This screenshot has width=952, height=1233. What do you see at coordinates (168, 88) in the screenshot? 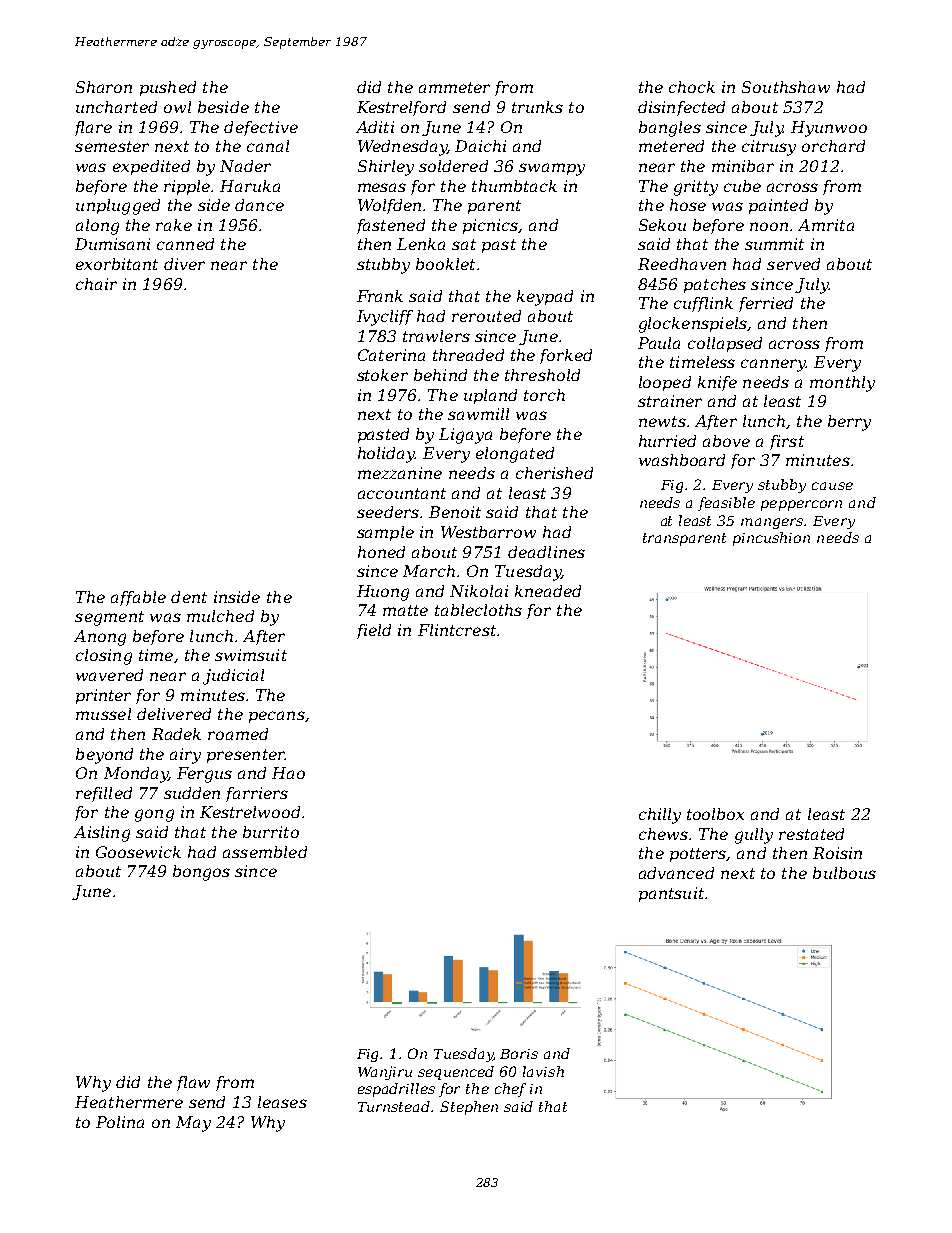
I see `pushed` at bounding box center [168, 88].
